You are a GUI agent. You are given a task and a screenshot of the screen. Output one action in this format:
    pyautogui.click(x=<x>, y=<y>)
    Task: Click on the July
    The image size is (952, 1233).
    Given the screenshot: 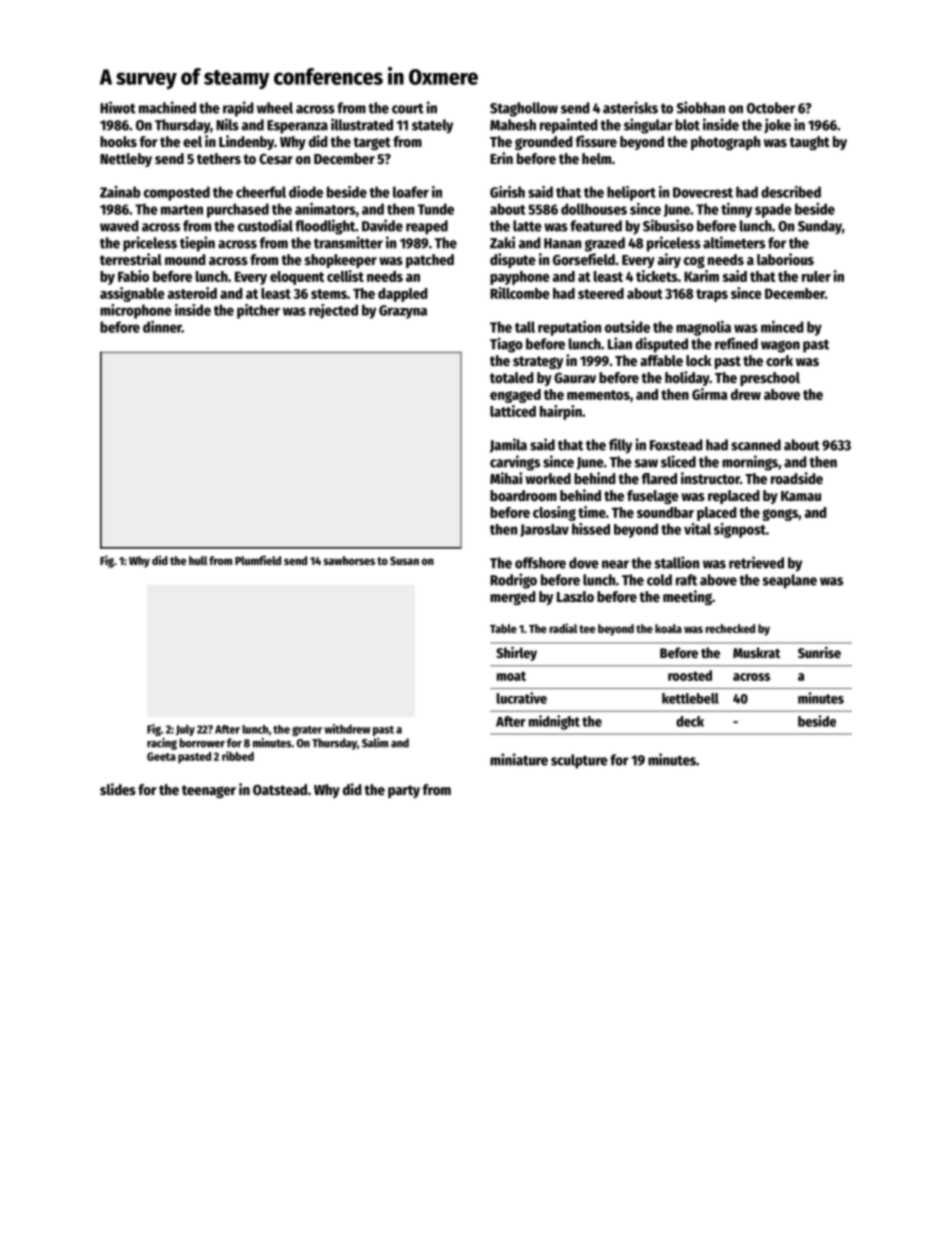 What is the action you would take?
    pyautogui.click(x=185, y=730)
